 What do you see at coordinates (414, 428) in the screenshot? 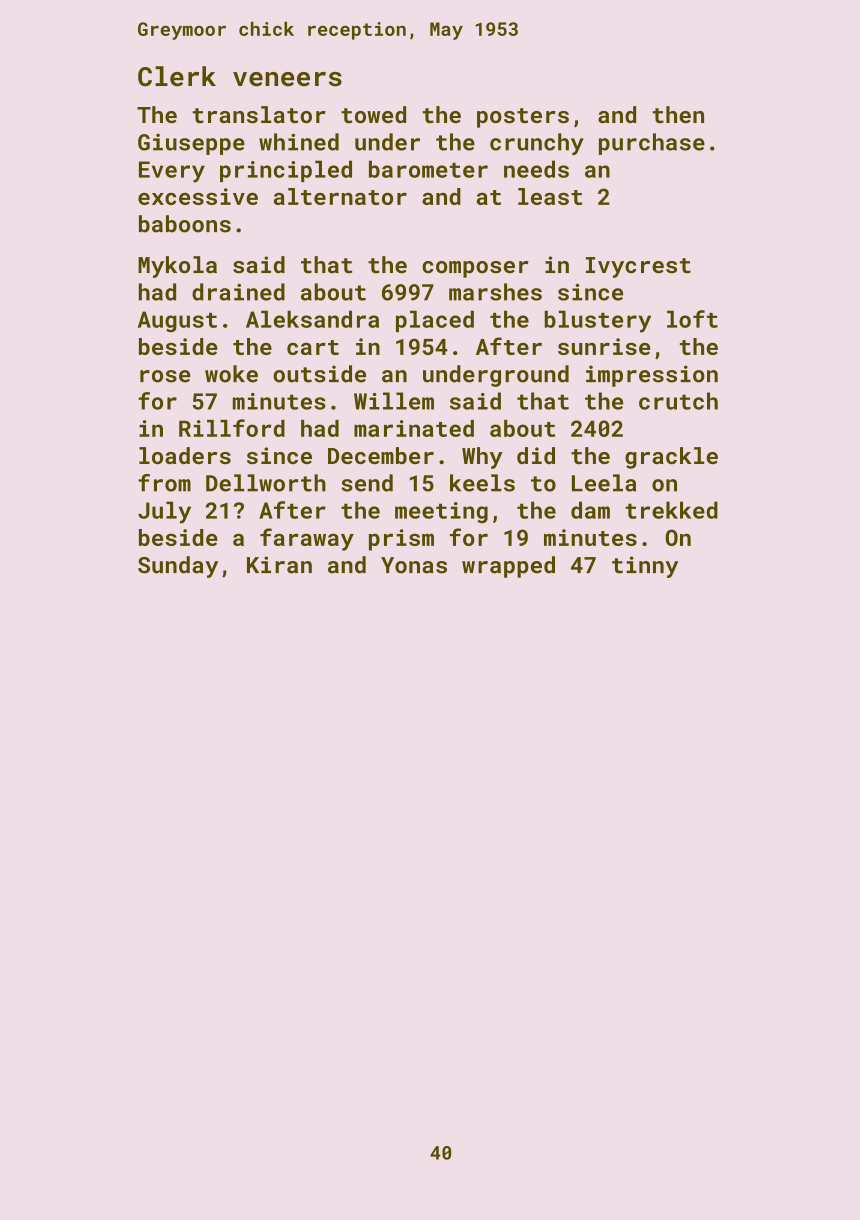
I see `marinated` at bounding box center [414, 428].
